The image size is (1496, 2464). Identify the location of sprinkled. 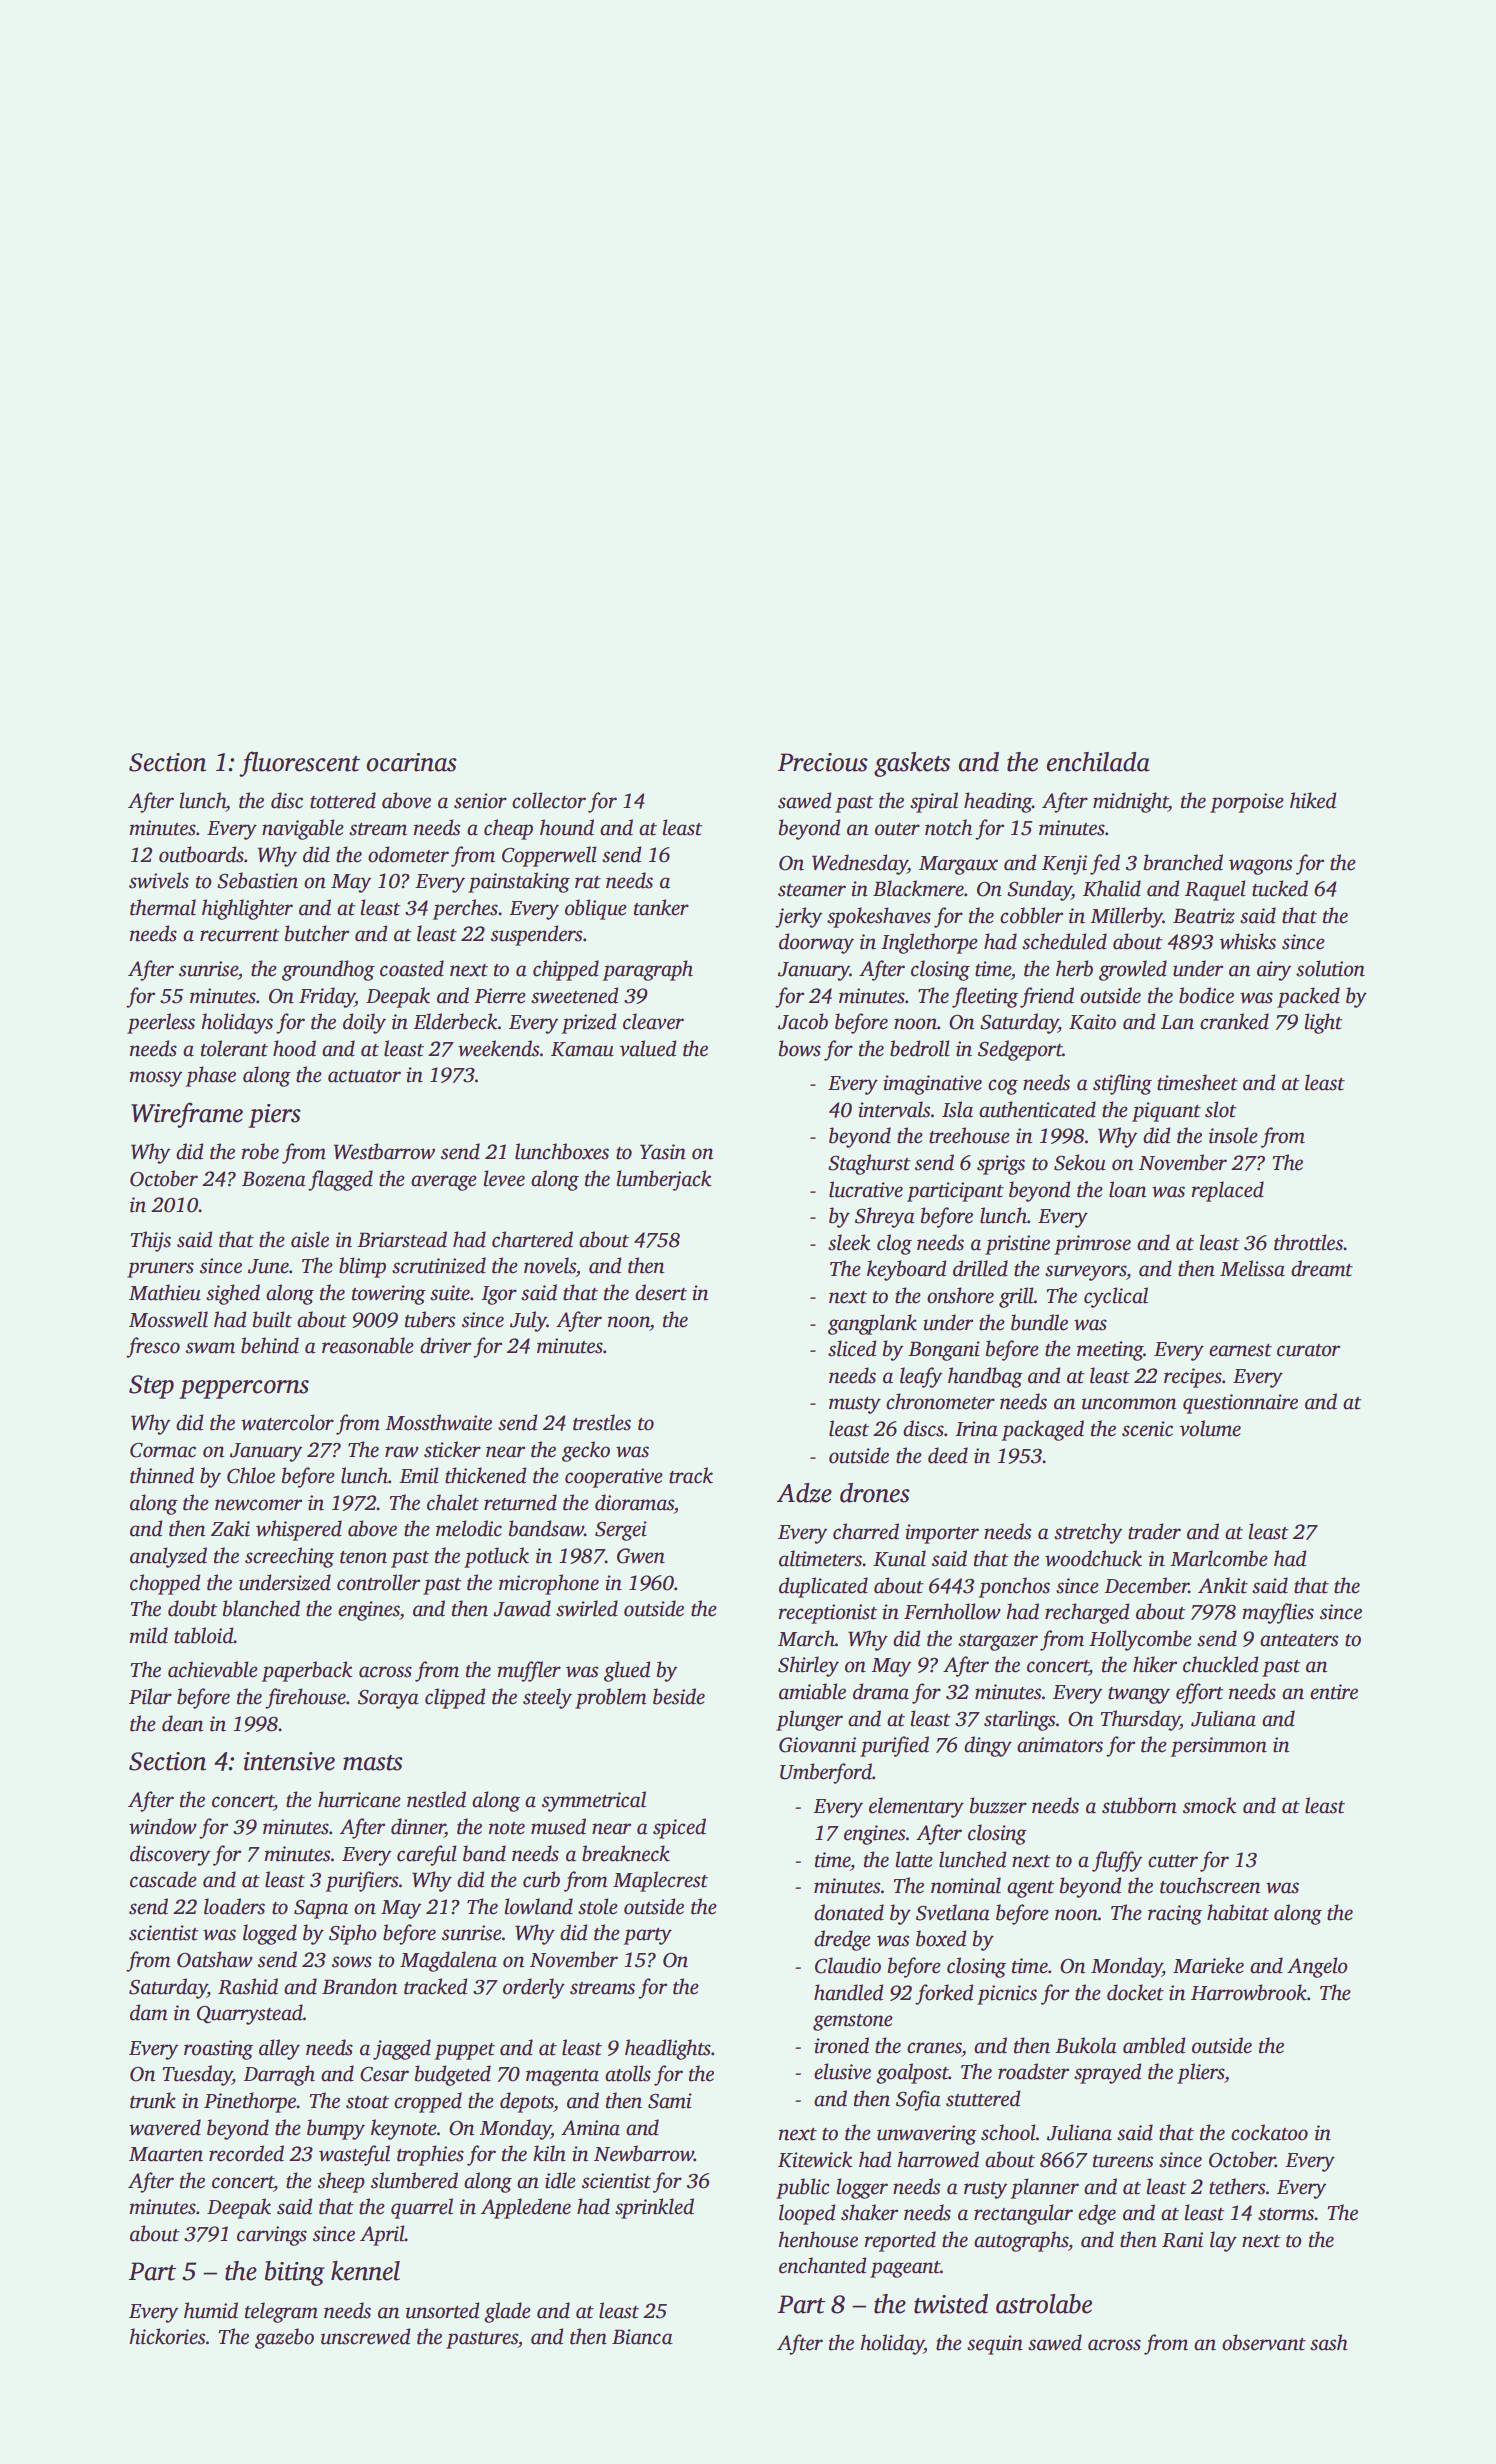
(654, 2208).
